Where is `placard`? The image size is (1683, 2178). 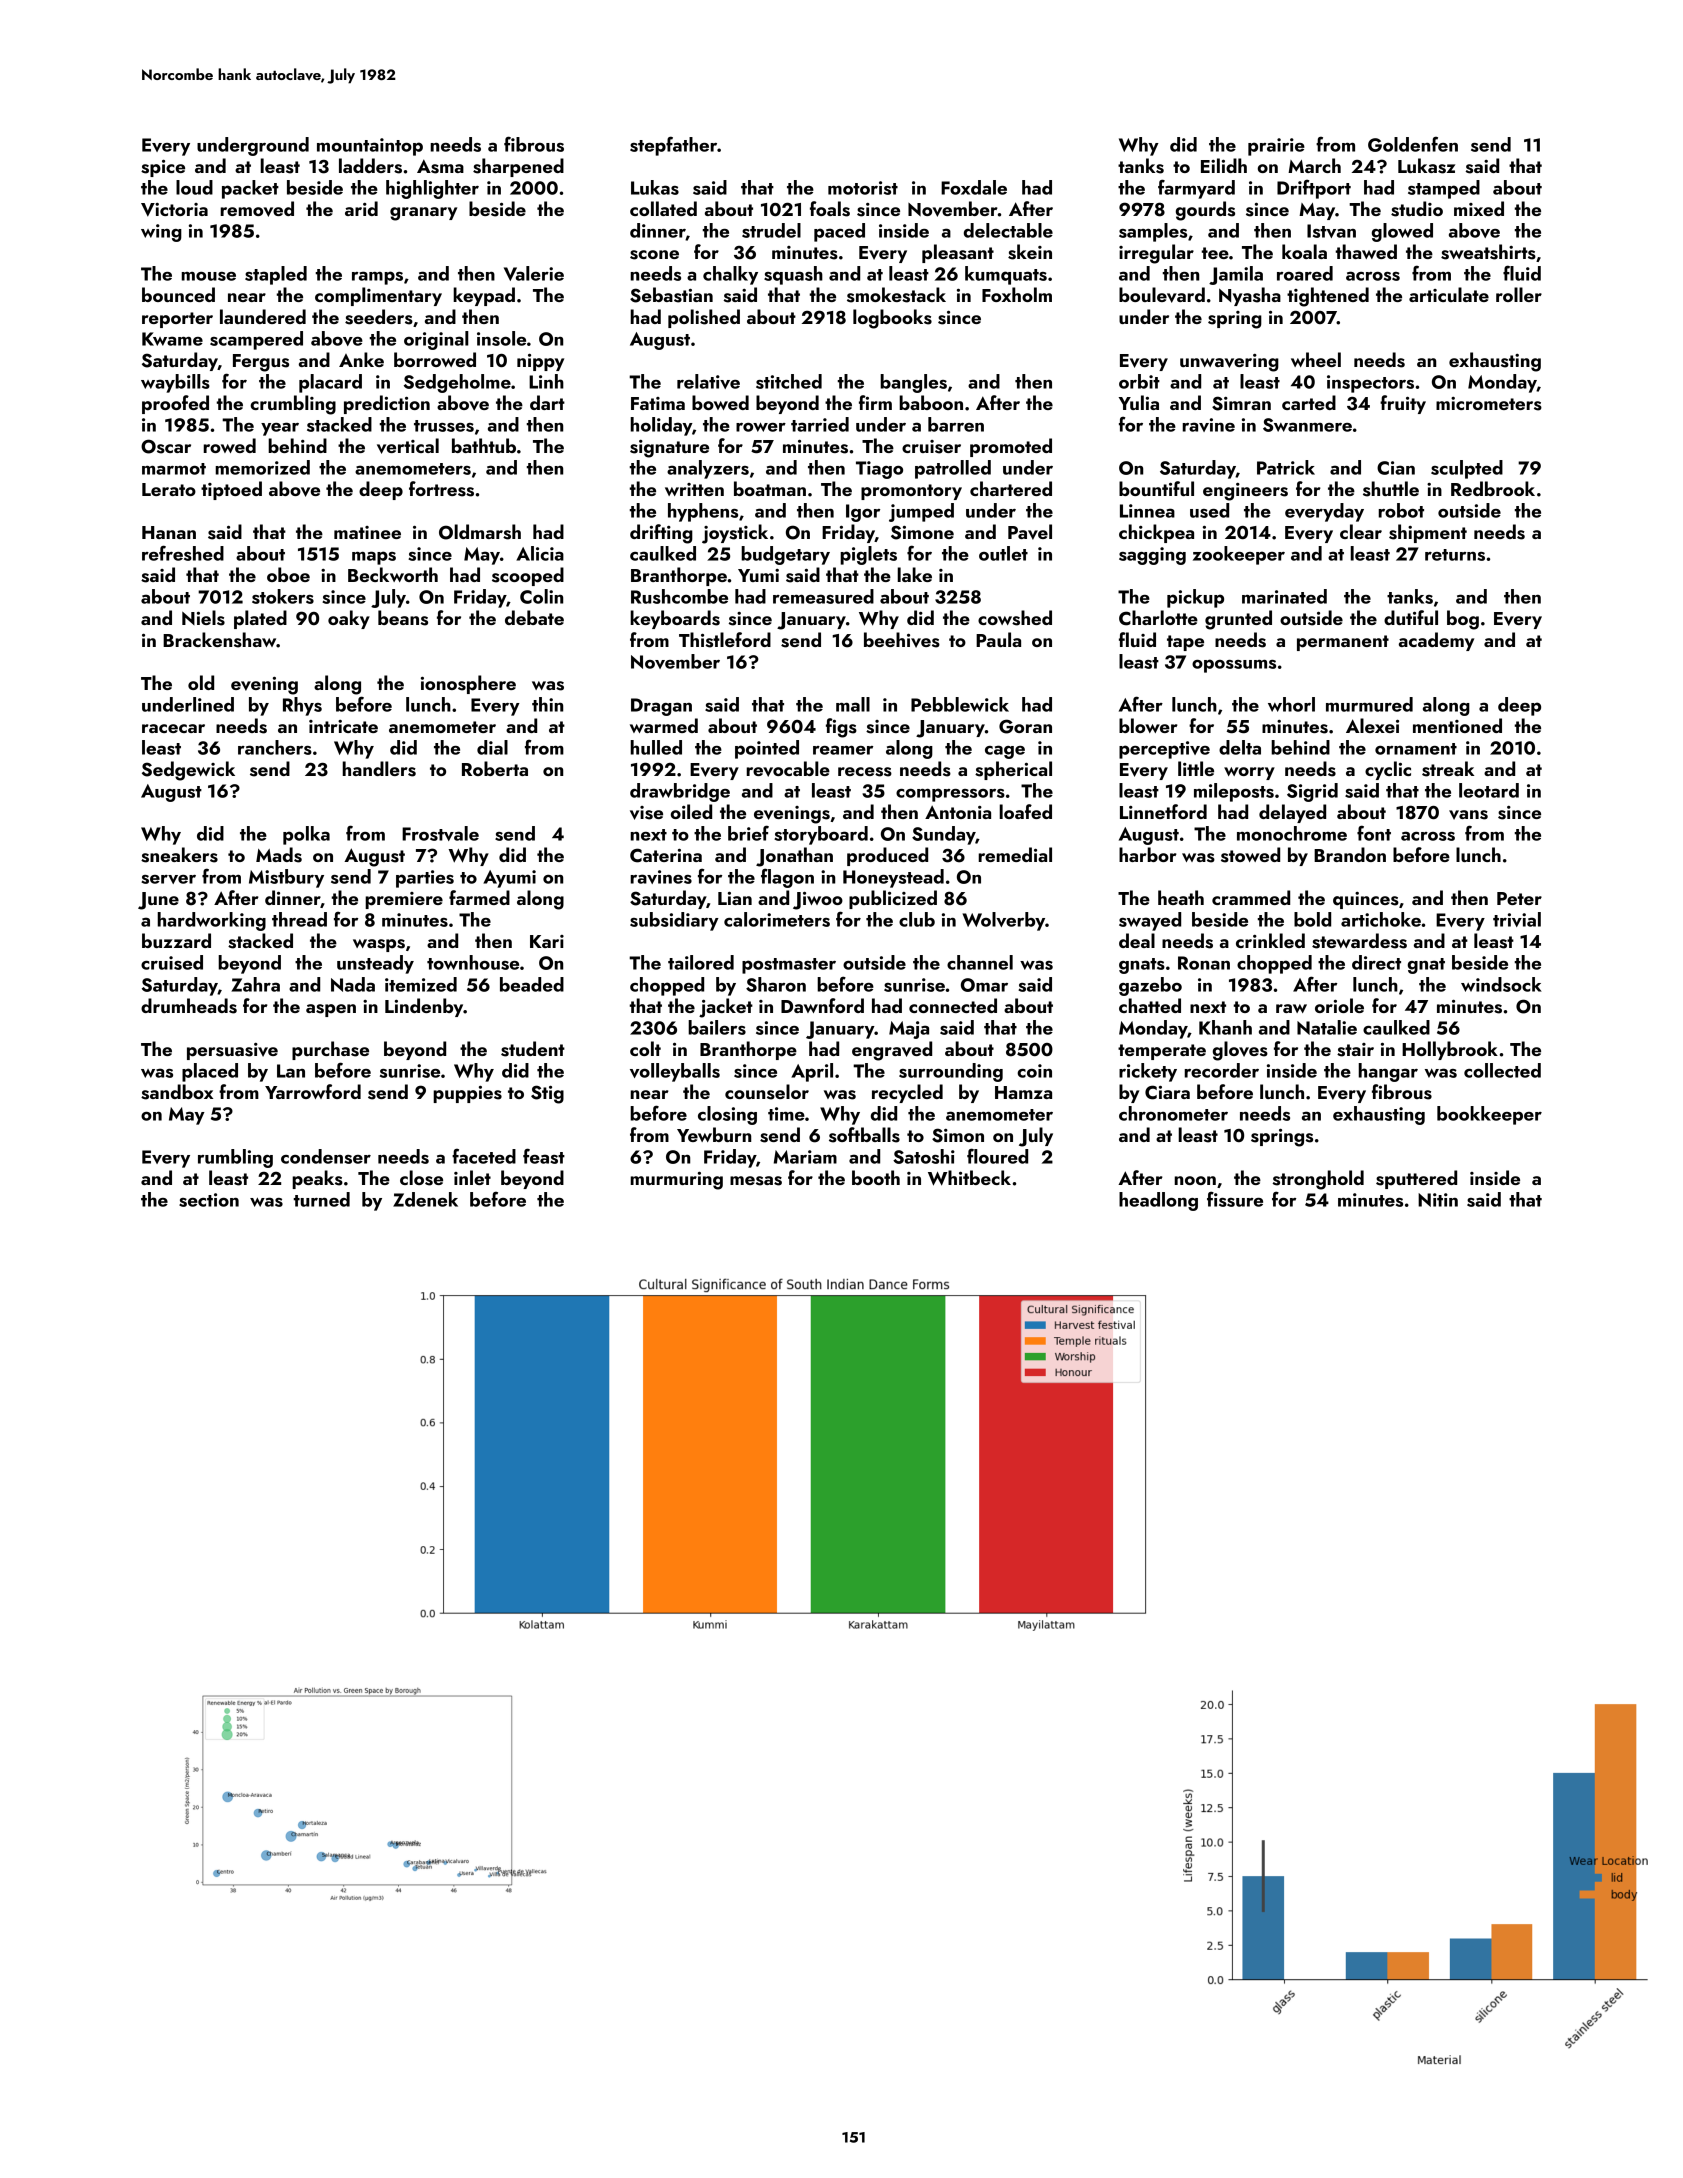 placard is located at coordinates (330, 383).
